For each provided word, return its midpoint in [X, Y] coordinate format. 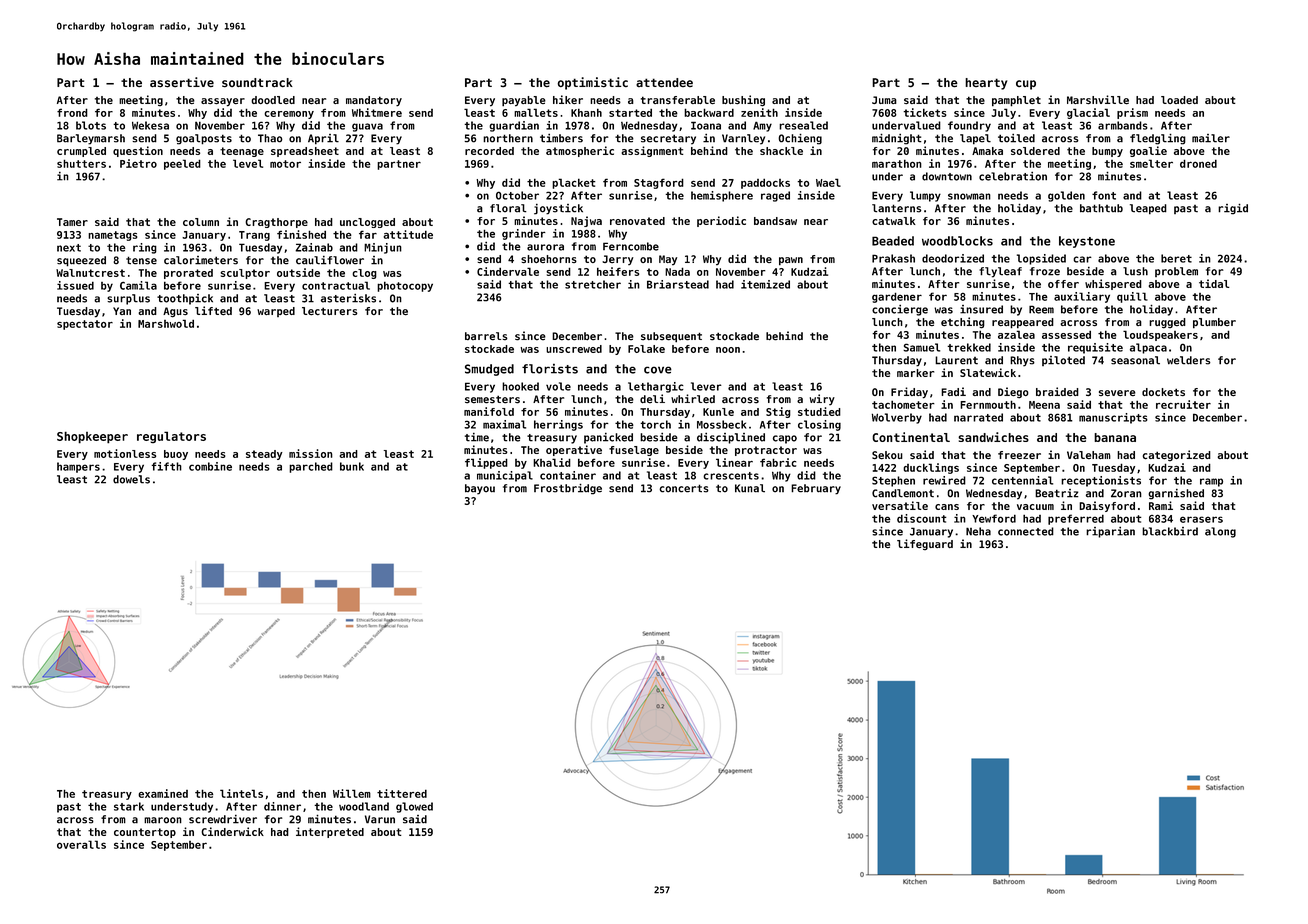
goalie [1148, 151]
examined [163, 793]
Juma [884, 100]
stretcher [593, 284]
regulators [171, 437]
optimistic [593, 83]
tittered [402, 793]
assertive [182, 82]
